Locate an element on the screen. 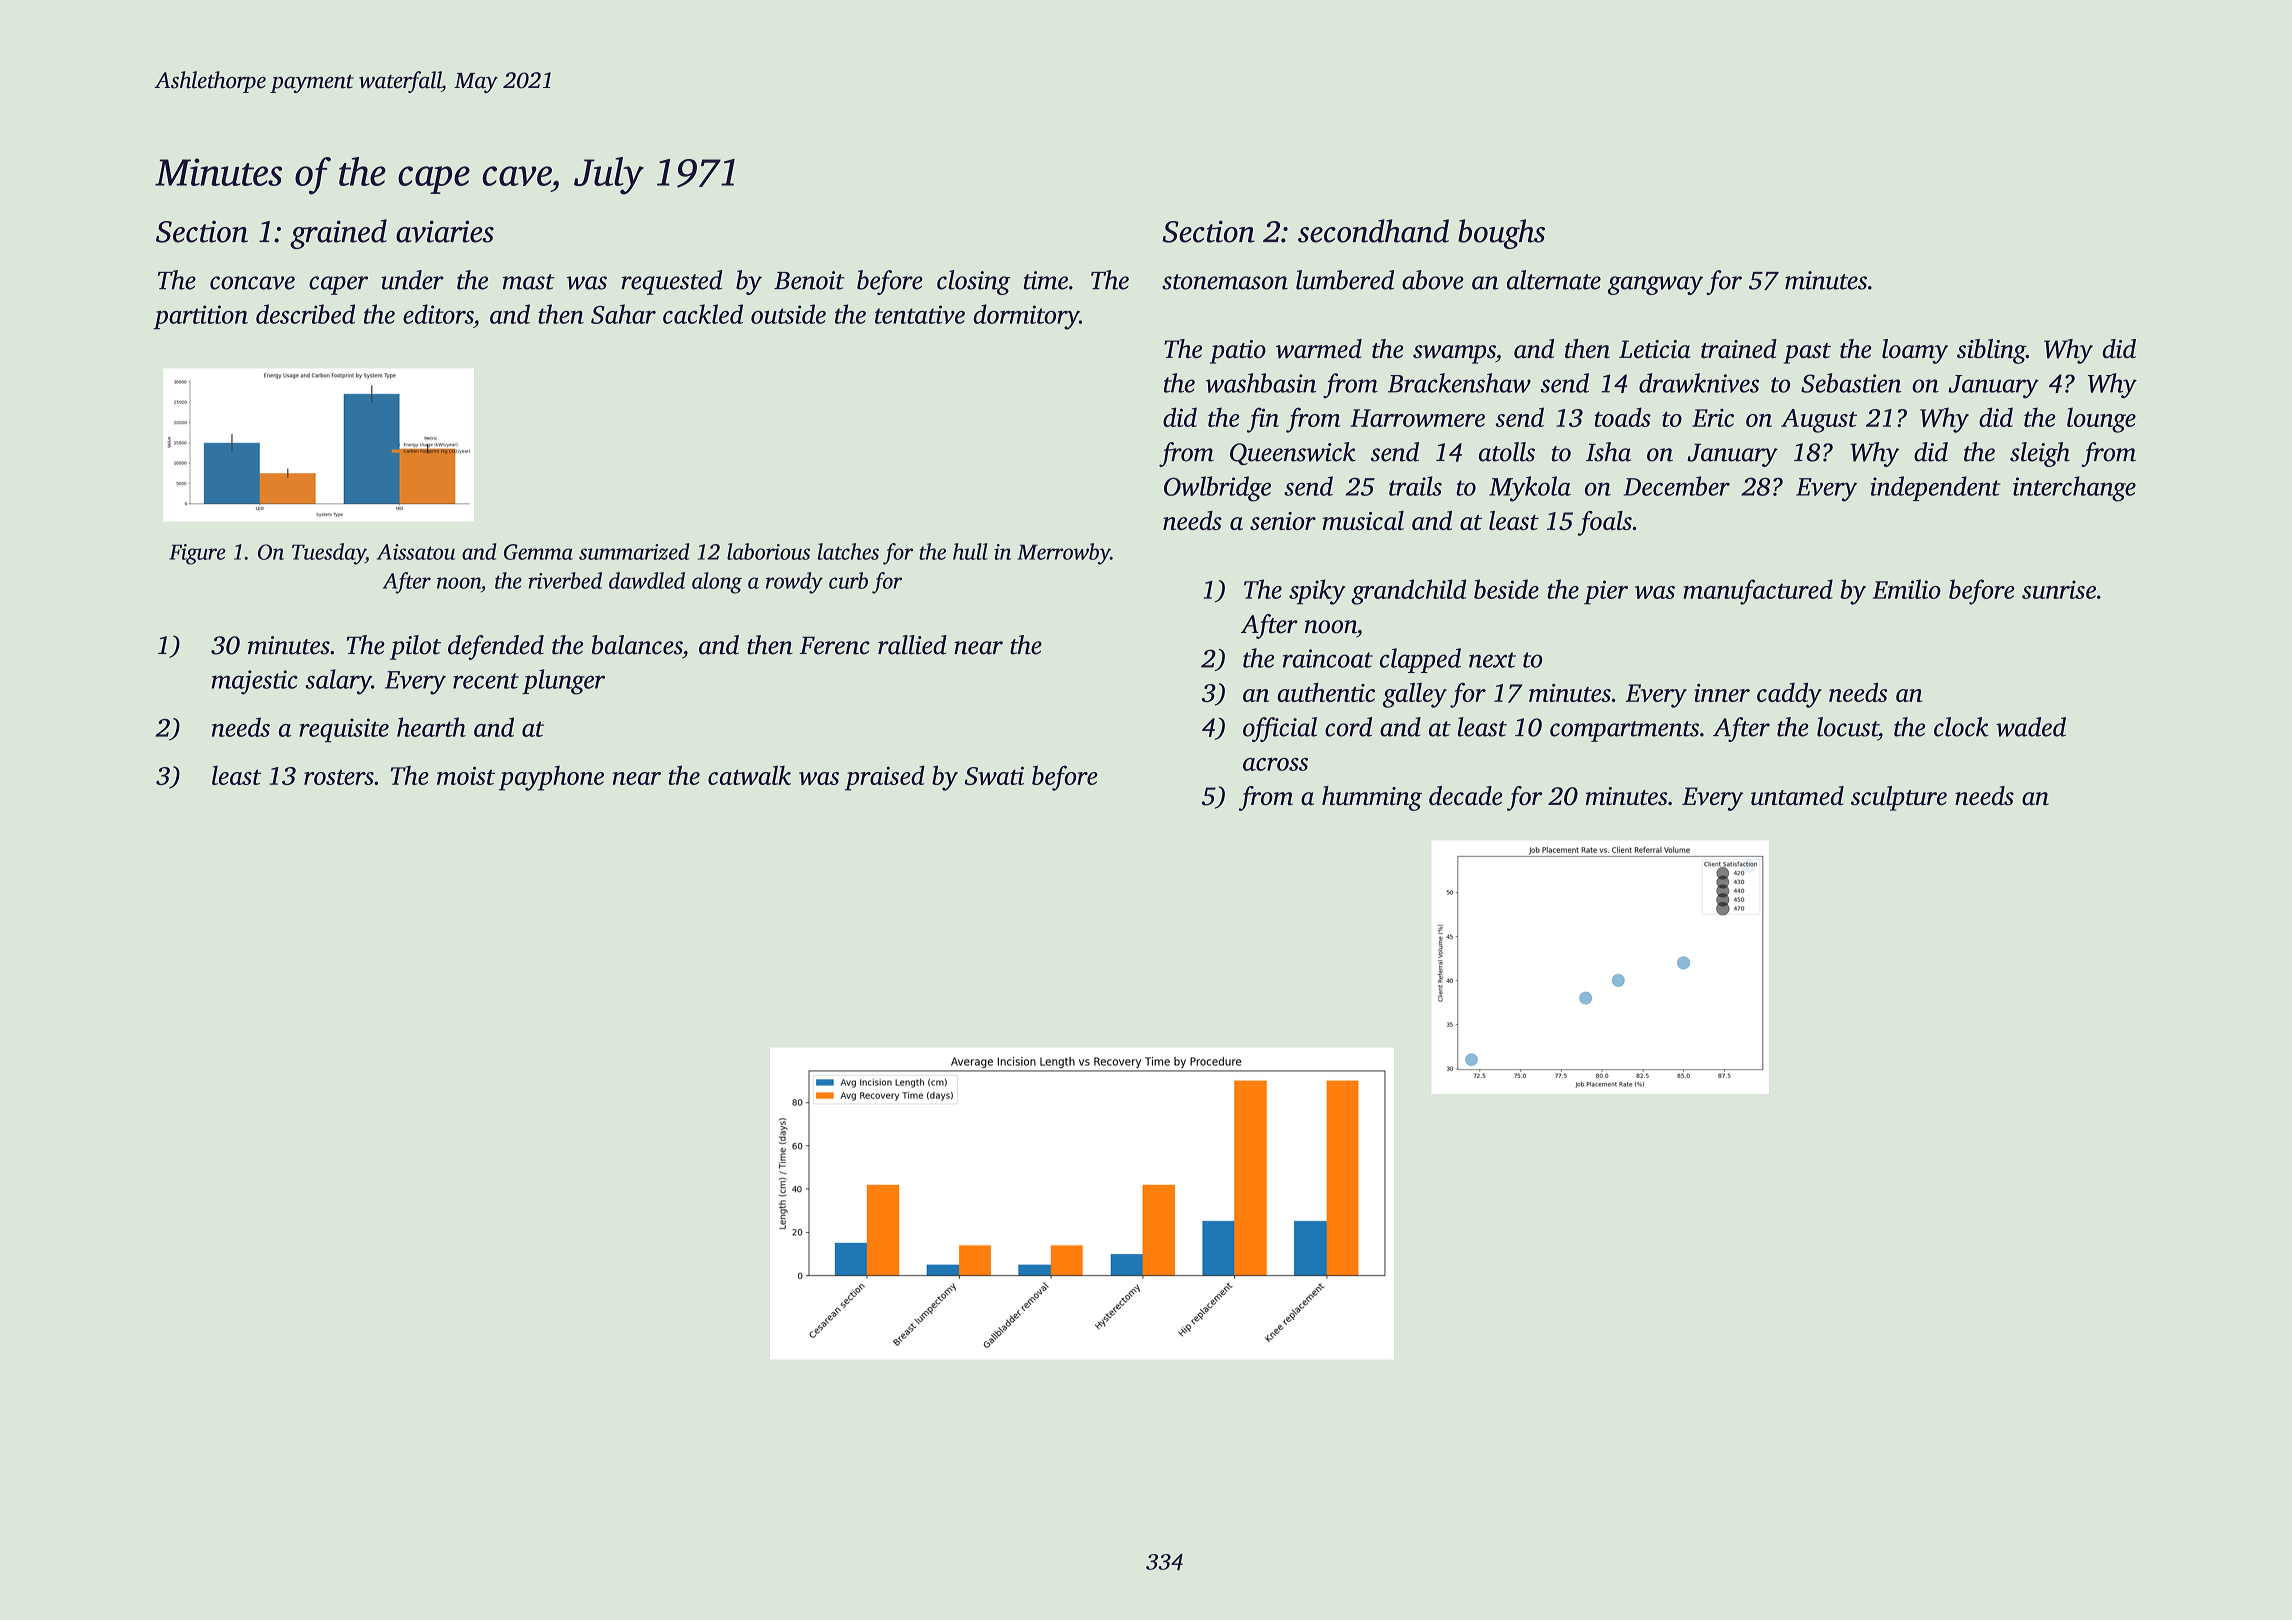 Image resolution: width=2292 pixels, height=1620 pixels. rallied is located at coordinates (912, 645).
